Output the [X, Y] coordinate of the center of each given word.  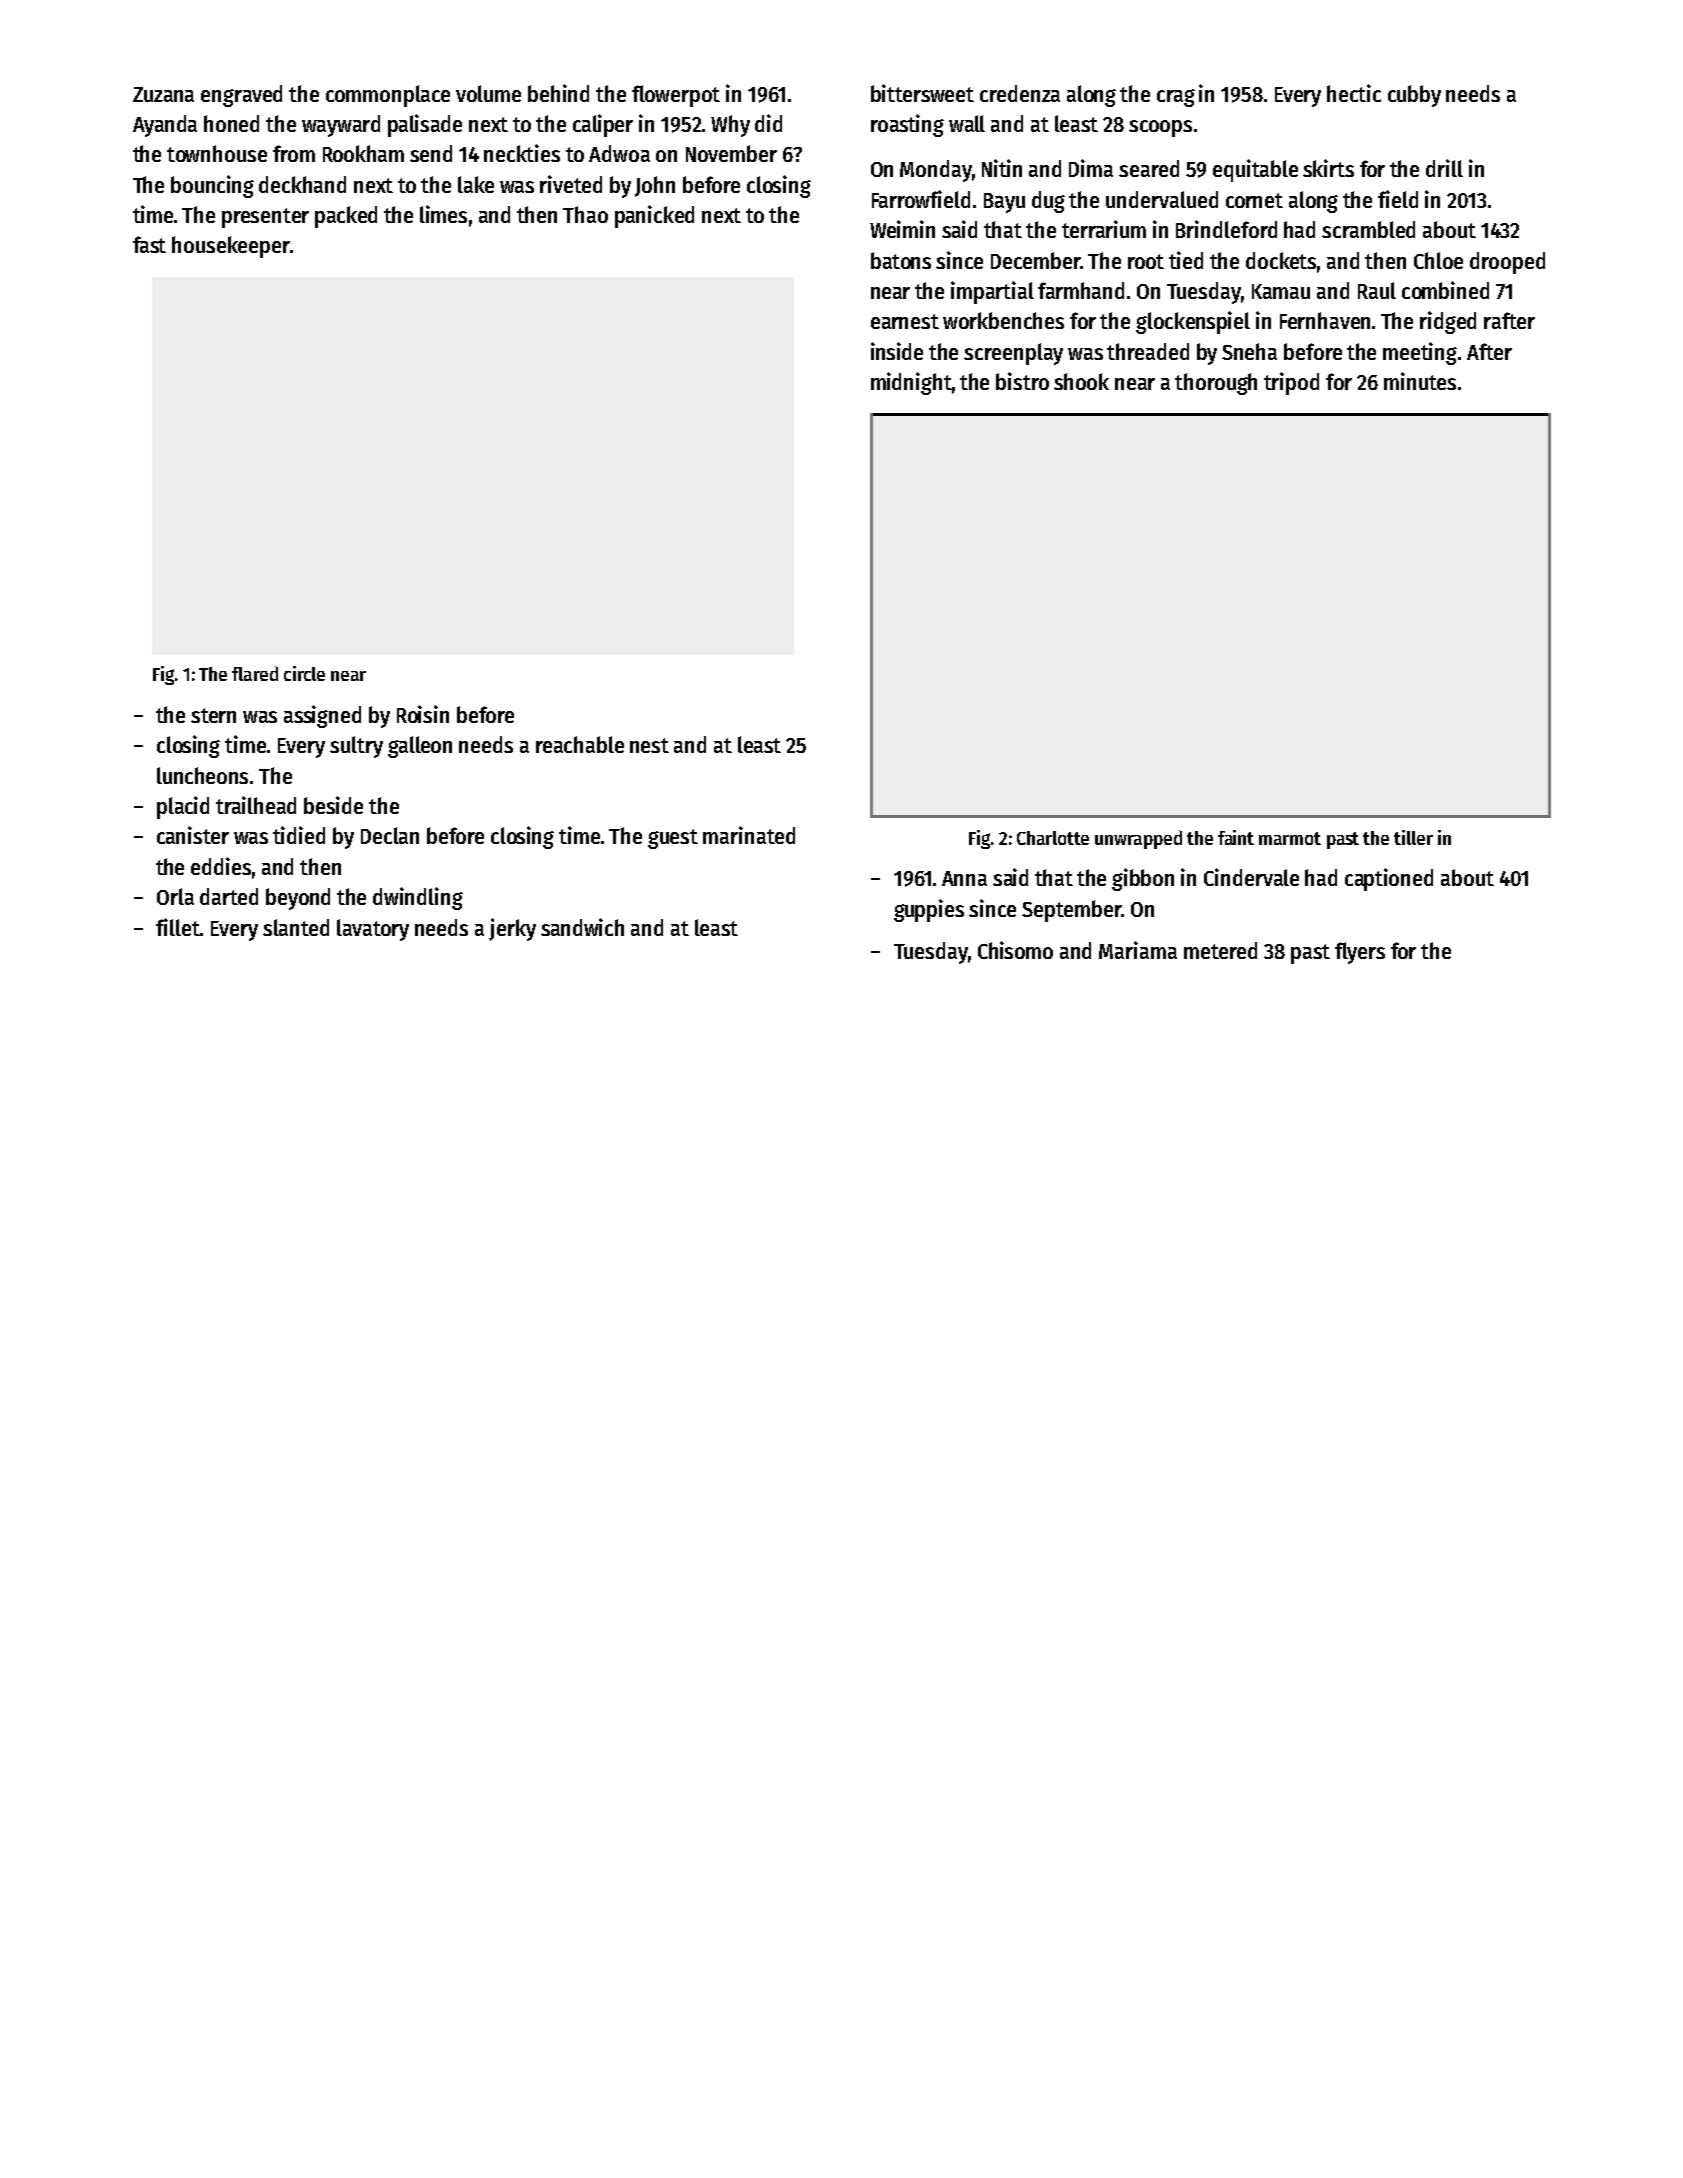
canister [193, 835]
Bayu [1004, 203]
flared [255, 673]
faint [1236, 837]
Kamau [1281, 291]
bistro [1022, 381]
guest [673, 839]
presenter [265, 218]
